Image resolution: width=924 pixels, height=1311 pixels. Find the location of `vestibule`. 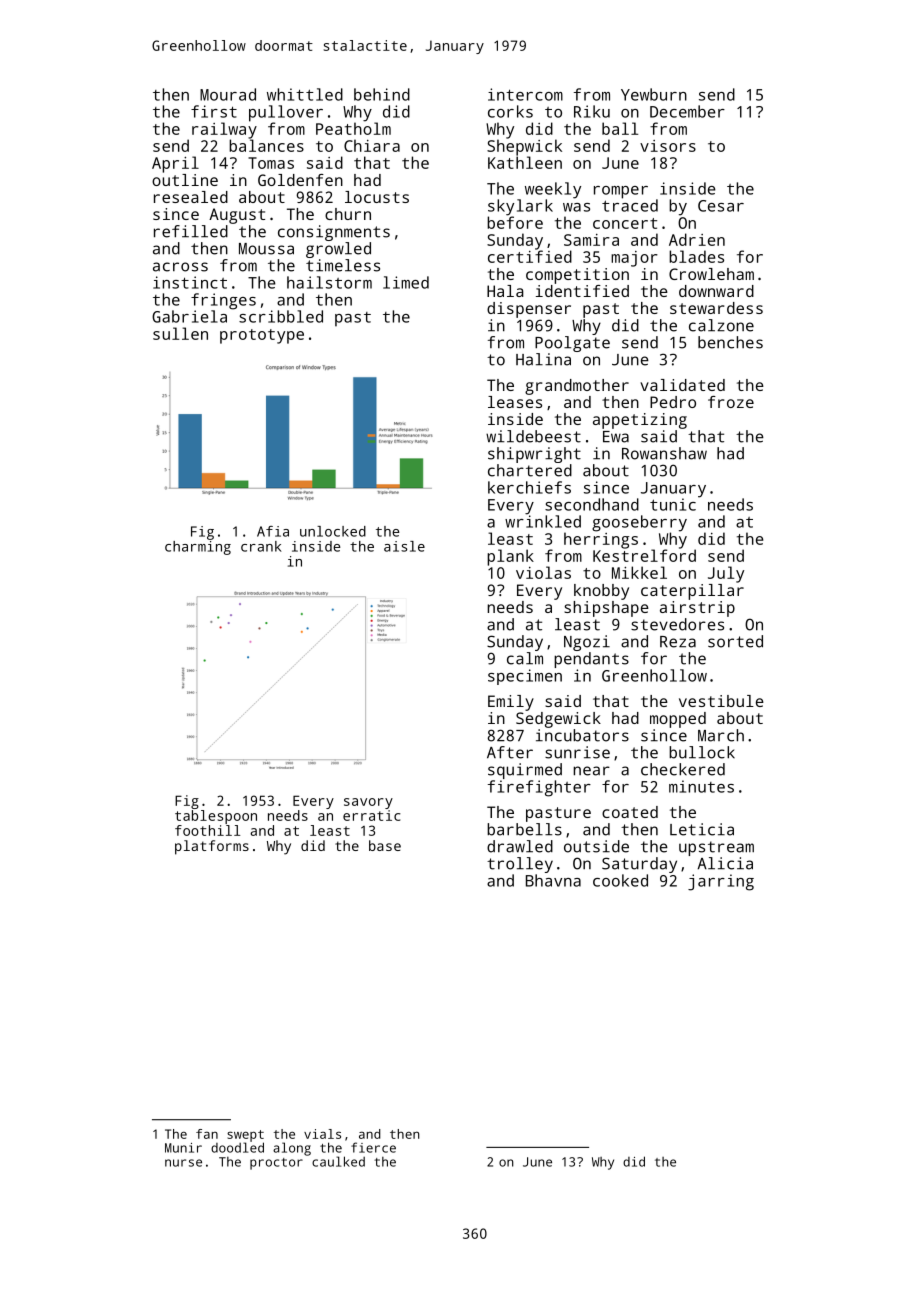

vestibule is located at coordinates (721, 701).
